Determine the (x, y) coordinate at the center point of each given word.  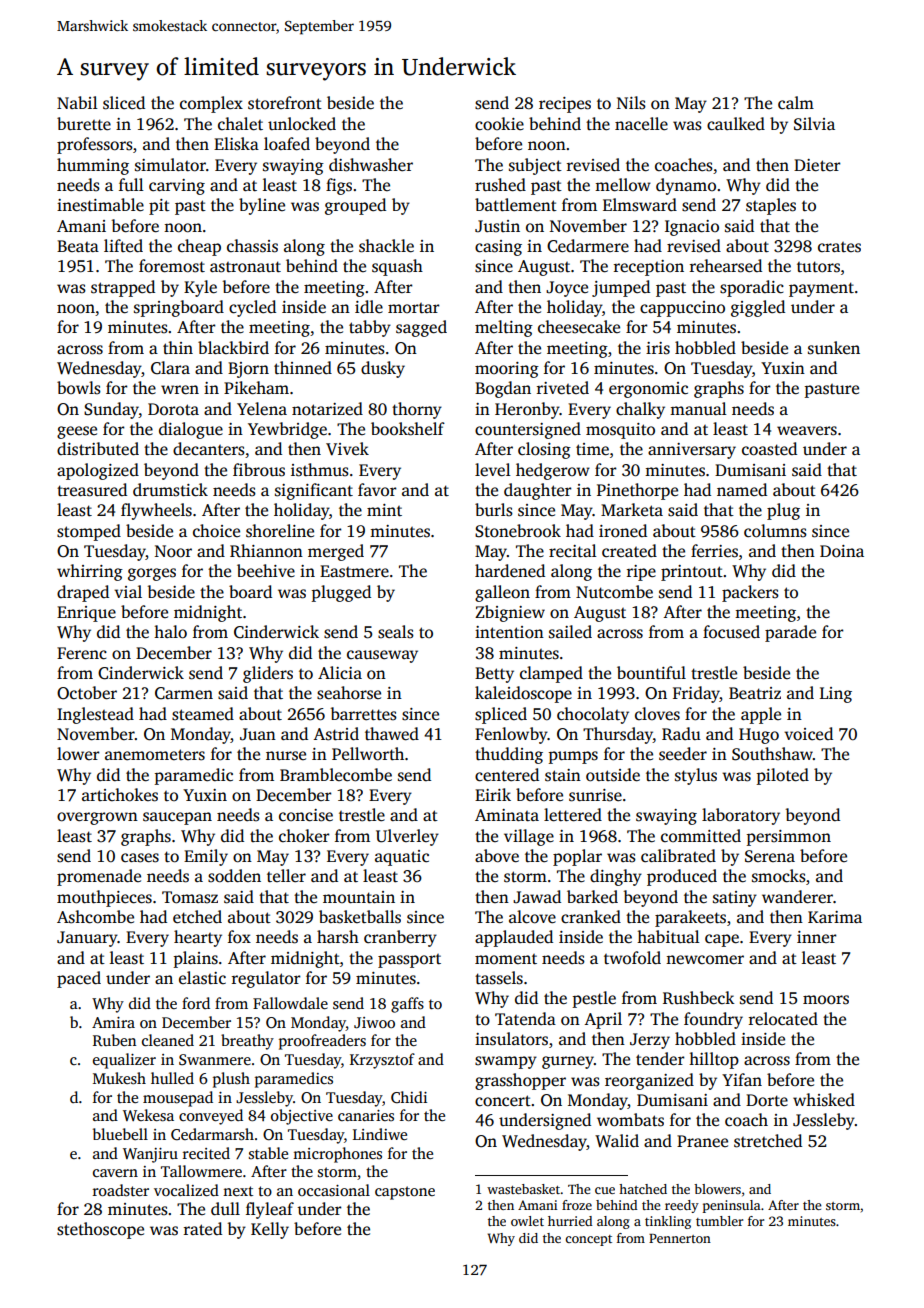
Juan (258, 734)
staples (771, 206)
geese (77, 432)
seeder (683, 754)
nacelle (641, 124)
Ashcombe (95, 917)
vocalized (186, 1190)
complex (211, 104)
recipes (565, 105)
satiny (735, 899)
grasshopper (520, 1081)
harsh (338, 937)
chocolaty (593, 715)
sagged (421, 328)
